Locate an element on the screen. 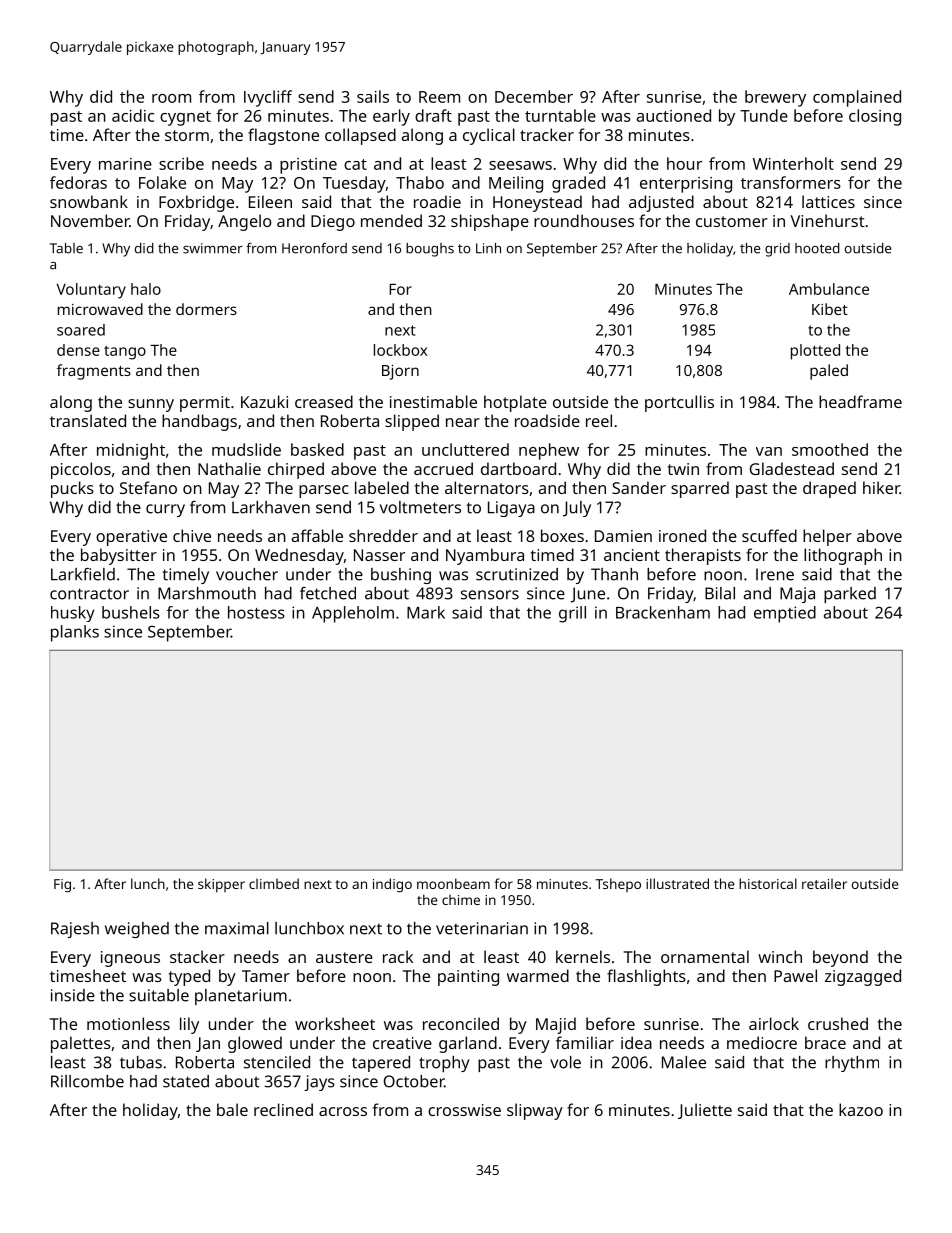 This screenshot has width=952, height=1233. dormers is located at coordinates (206, 309).
